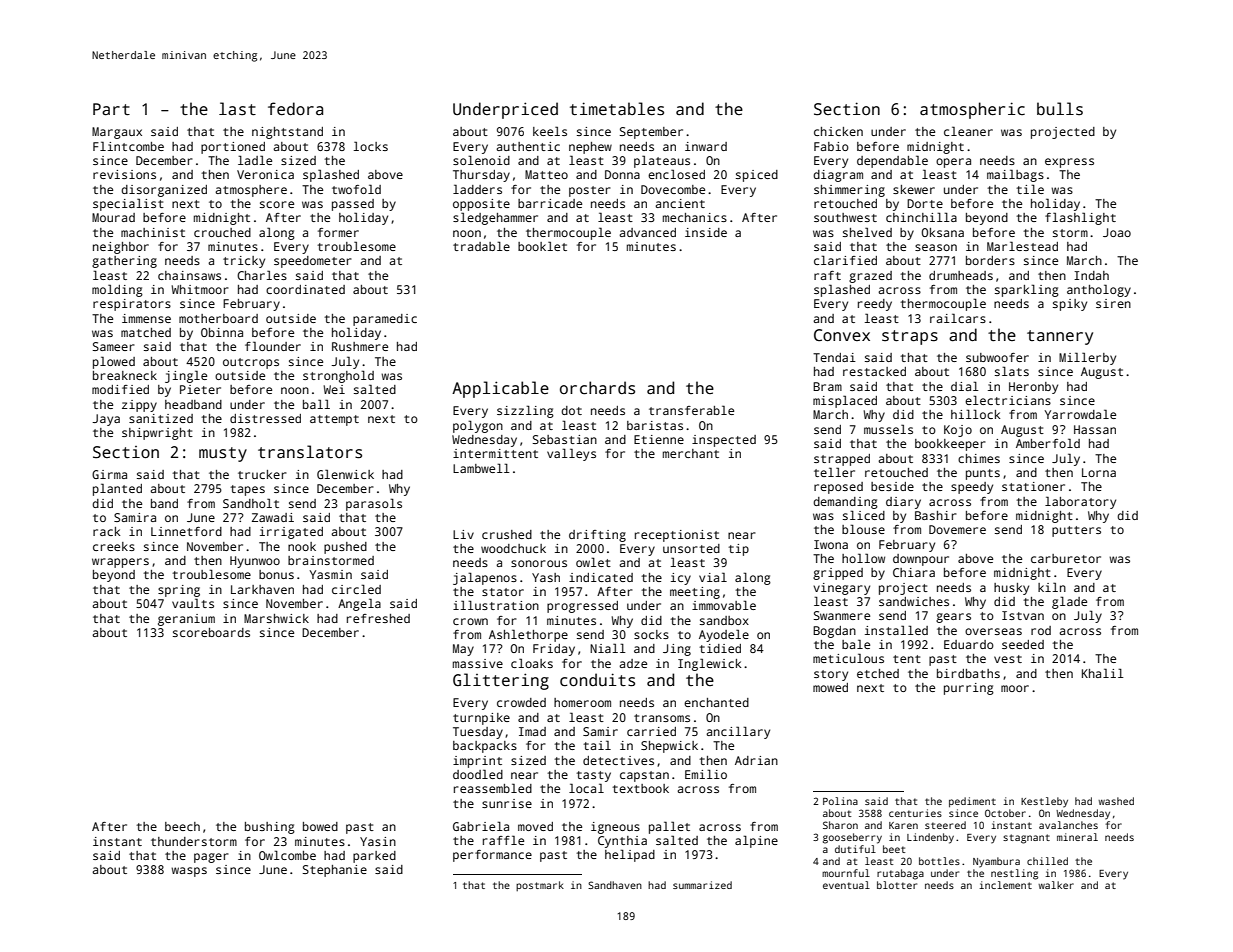 The height and width of the screenshot is (952, 1233). What do you see at coordinates (478, 663) in the screenshot?
I see `massive` at bounding box center [478, 663].
